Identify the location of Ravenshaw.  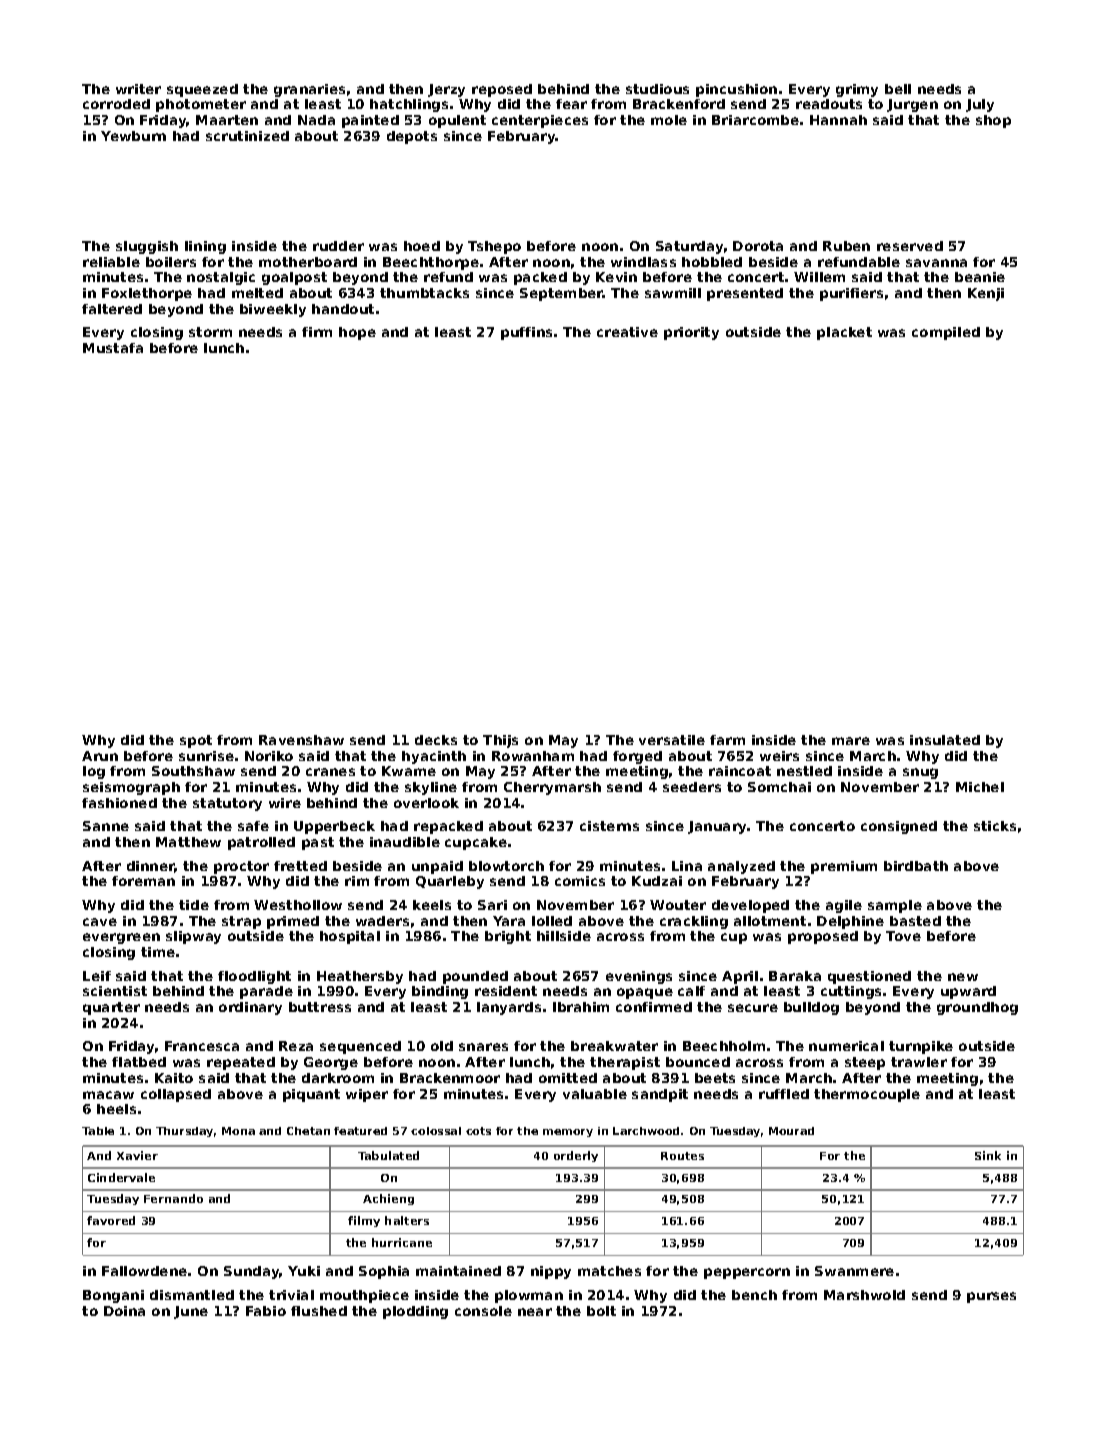
(301, 740).
